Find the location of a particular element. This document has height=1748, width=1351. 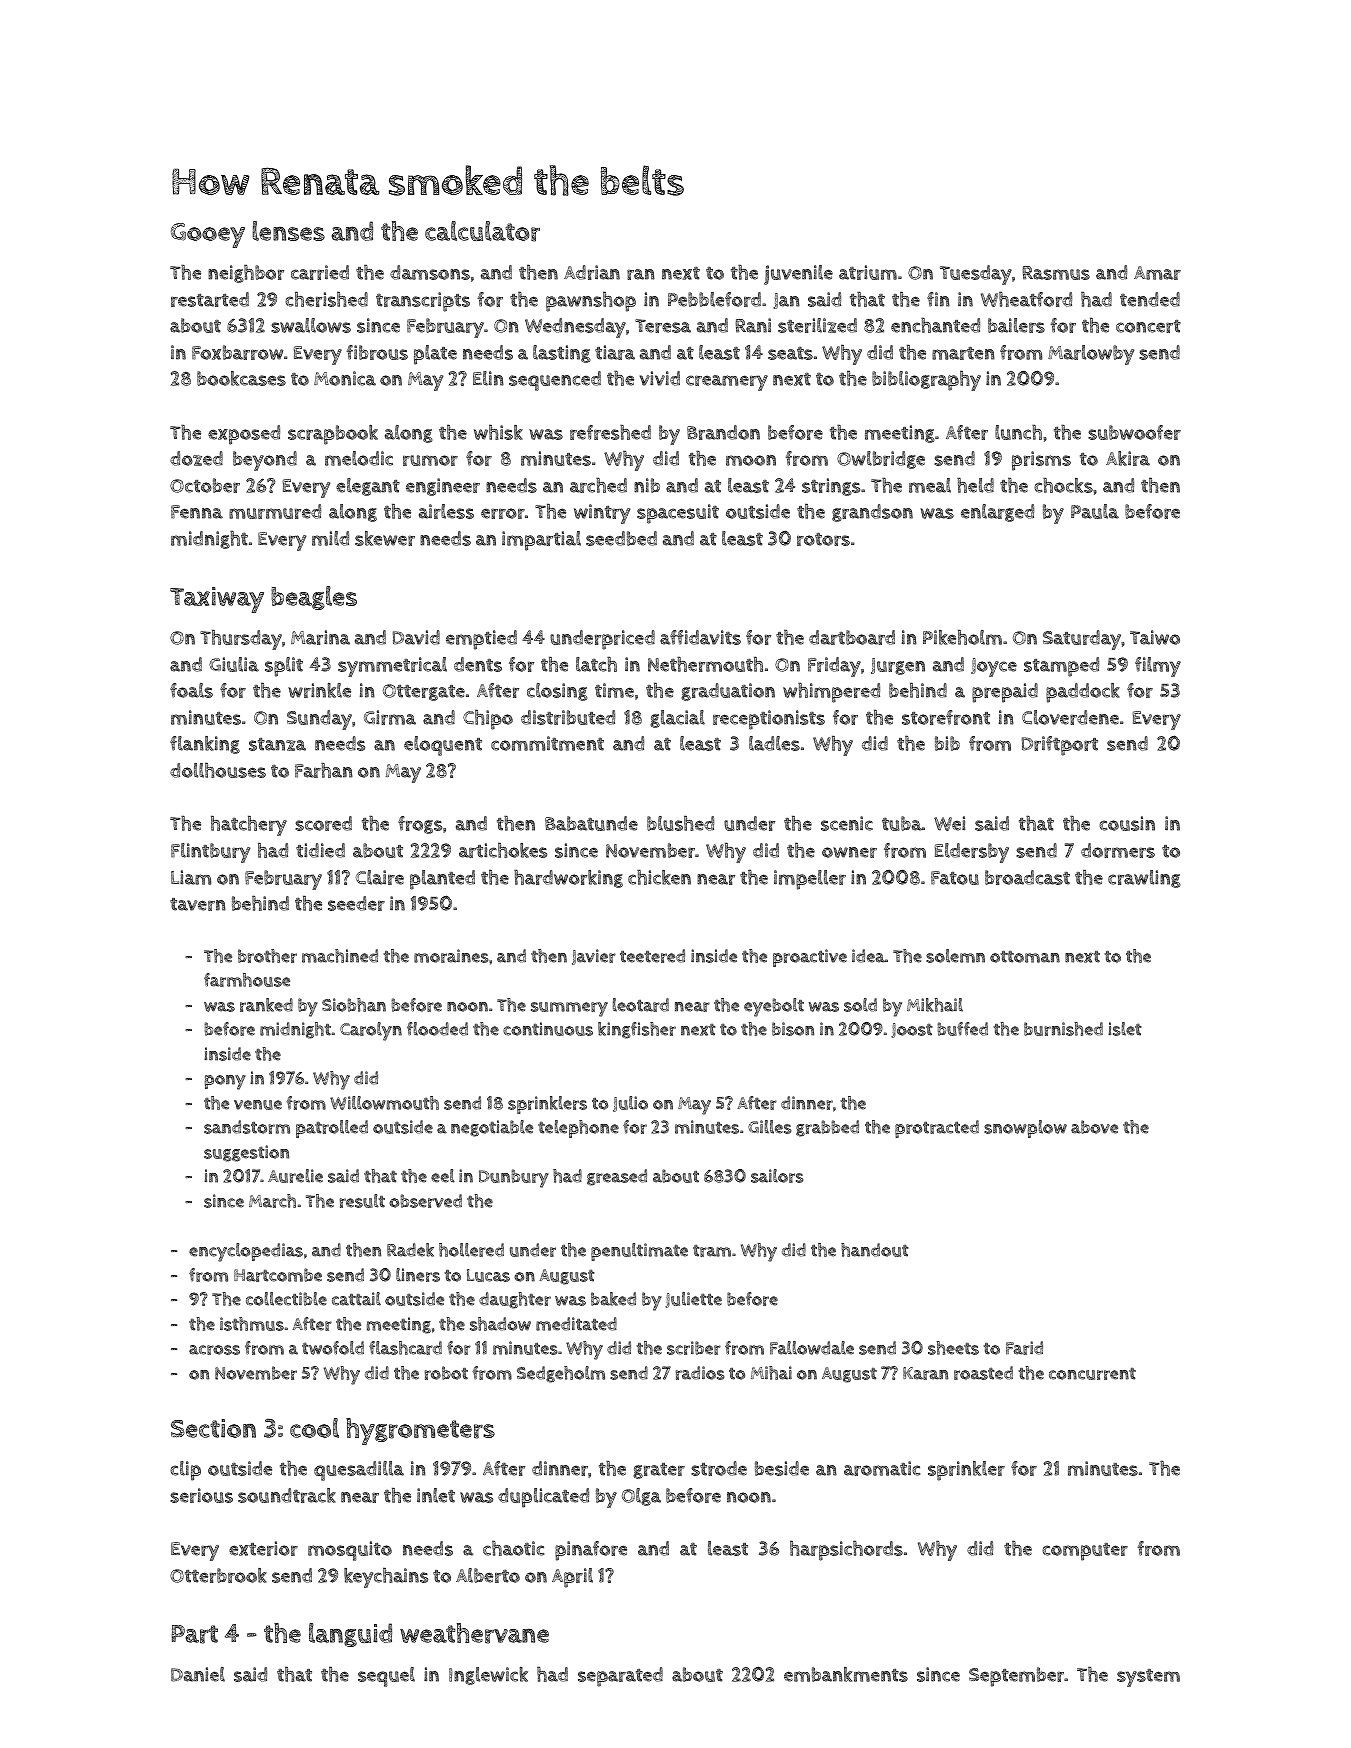

separated is located at coordinates (620, 1677).
